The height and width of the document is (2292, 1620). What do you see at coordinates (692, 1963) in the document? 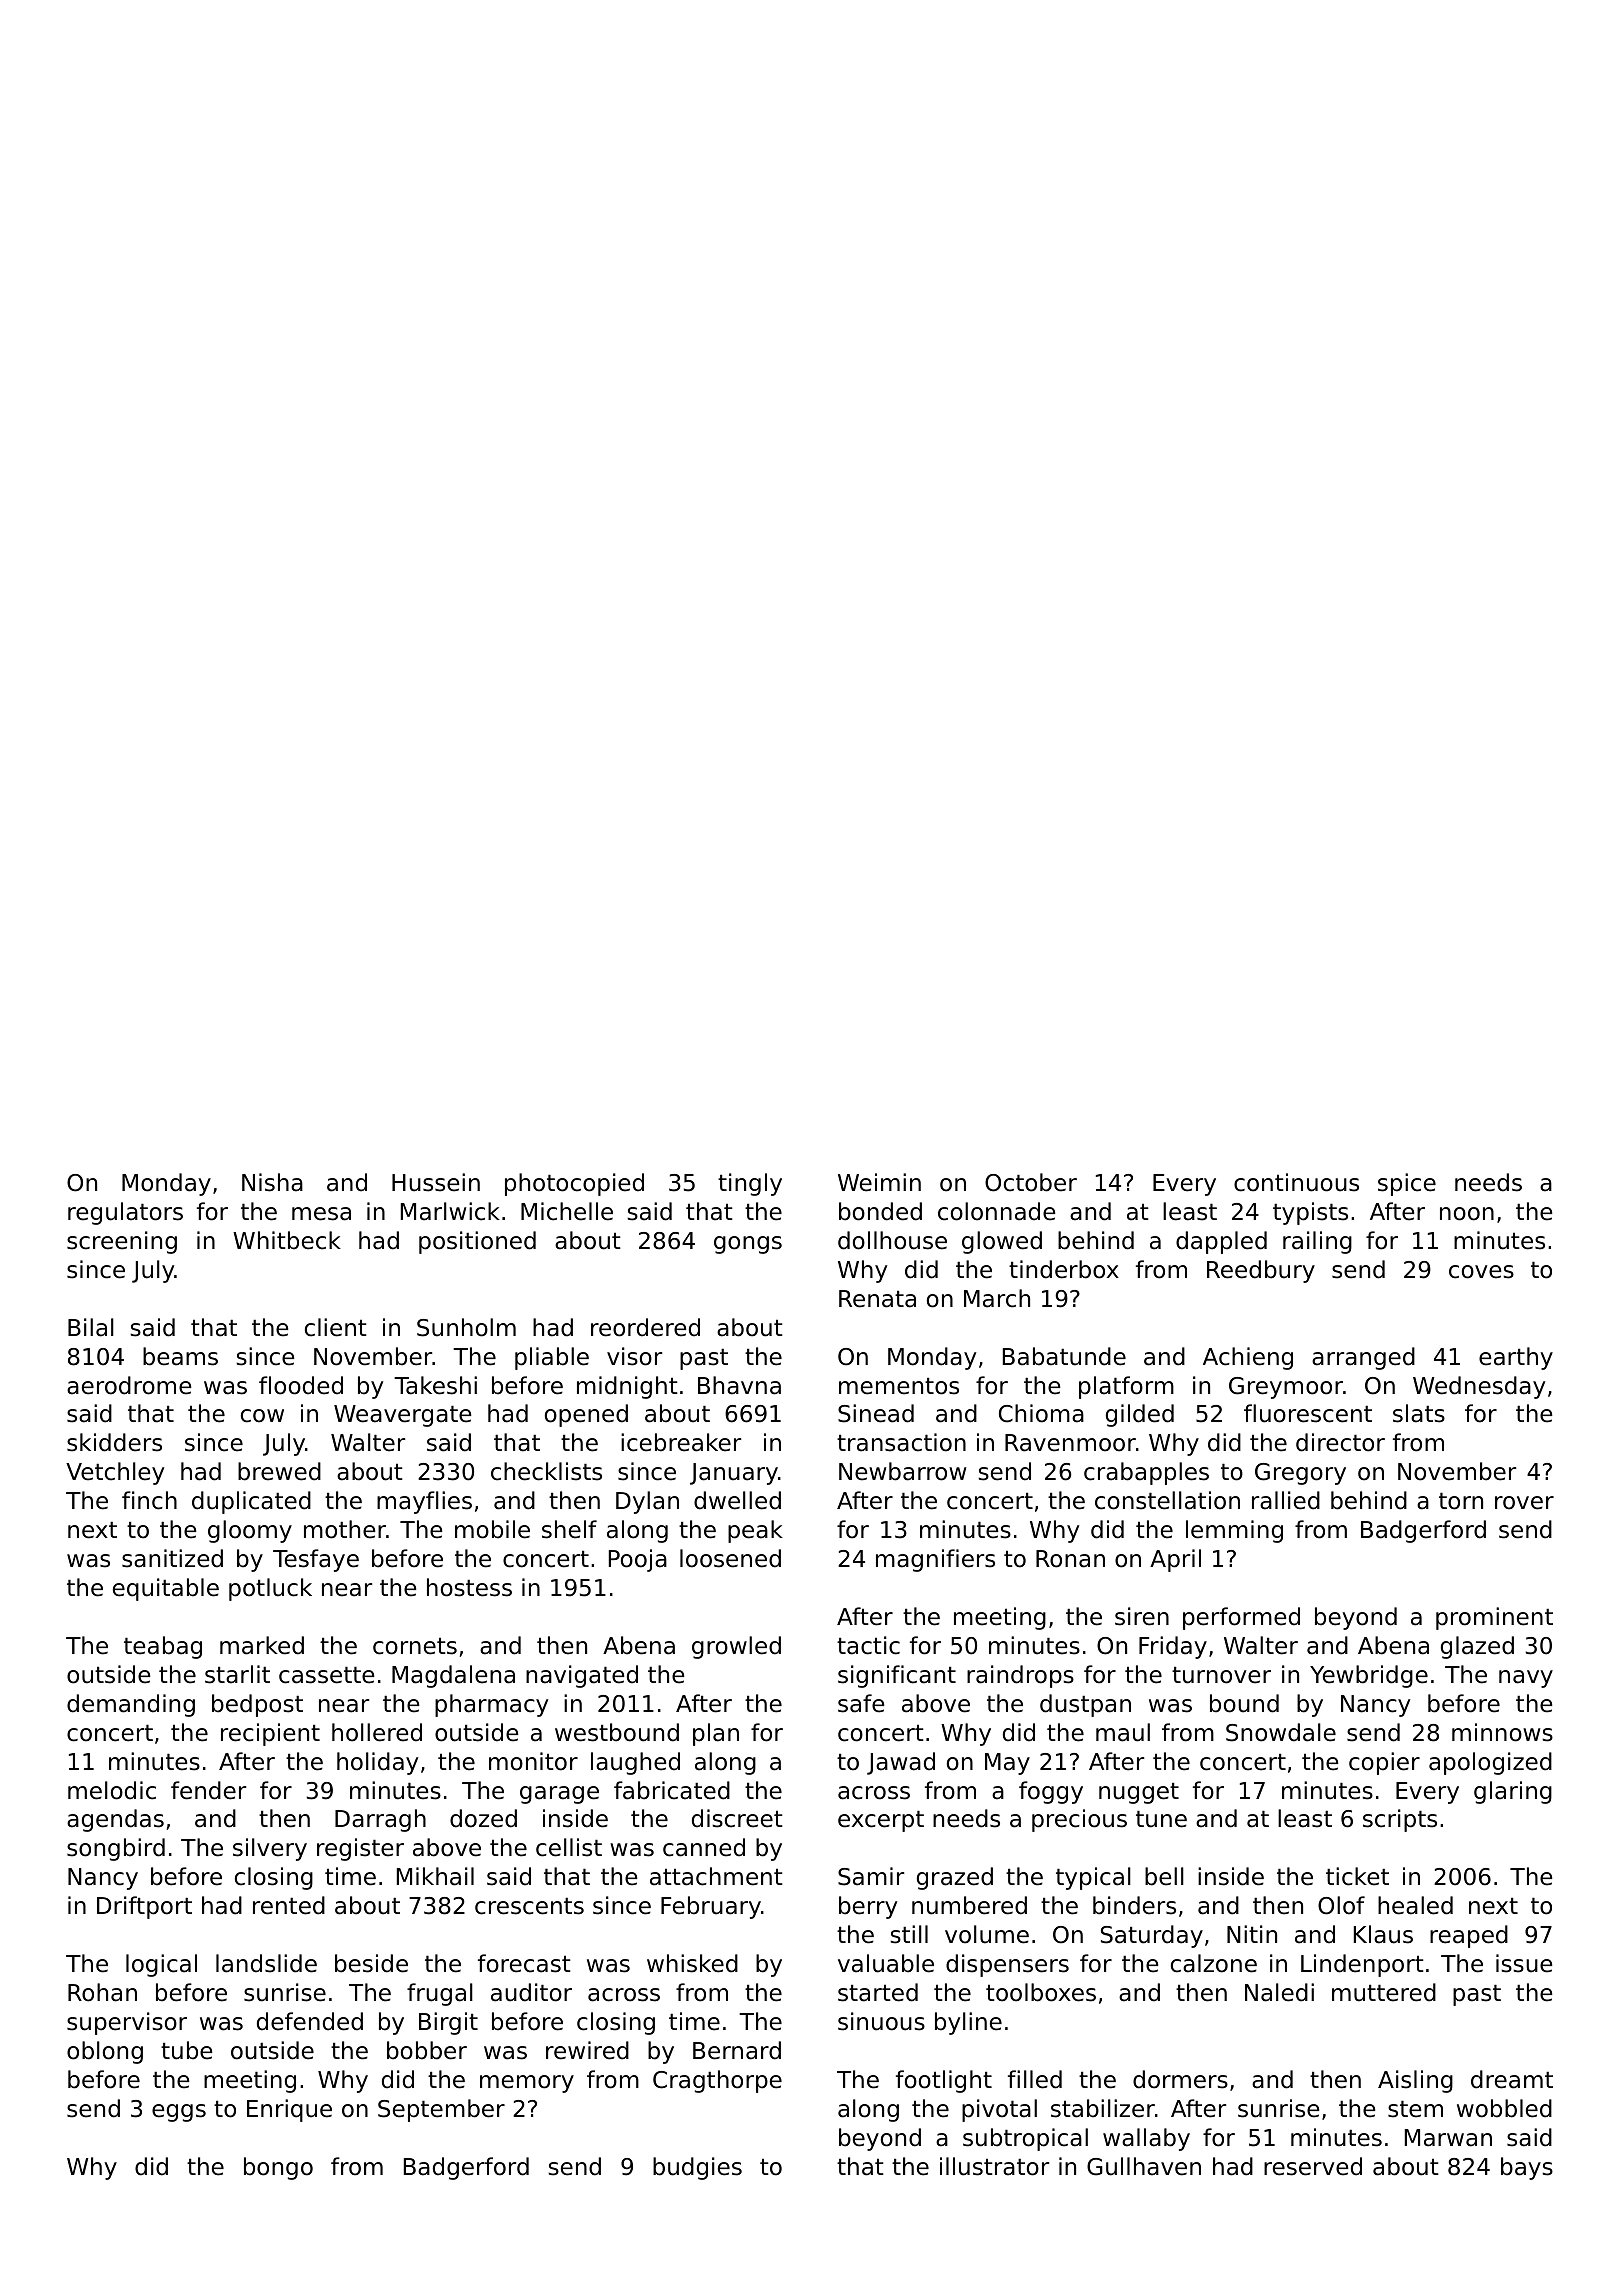
I see `whisked` at bounding box center [692, 1963].
